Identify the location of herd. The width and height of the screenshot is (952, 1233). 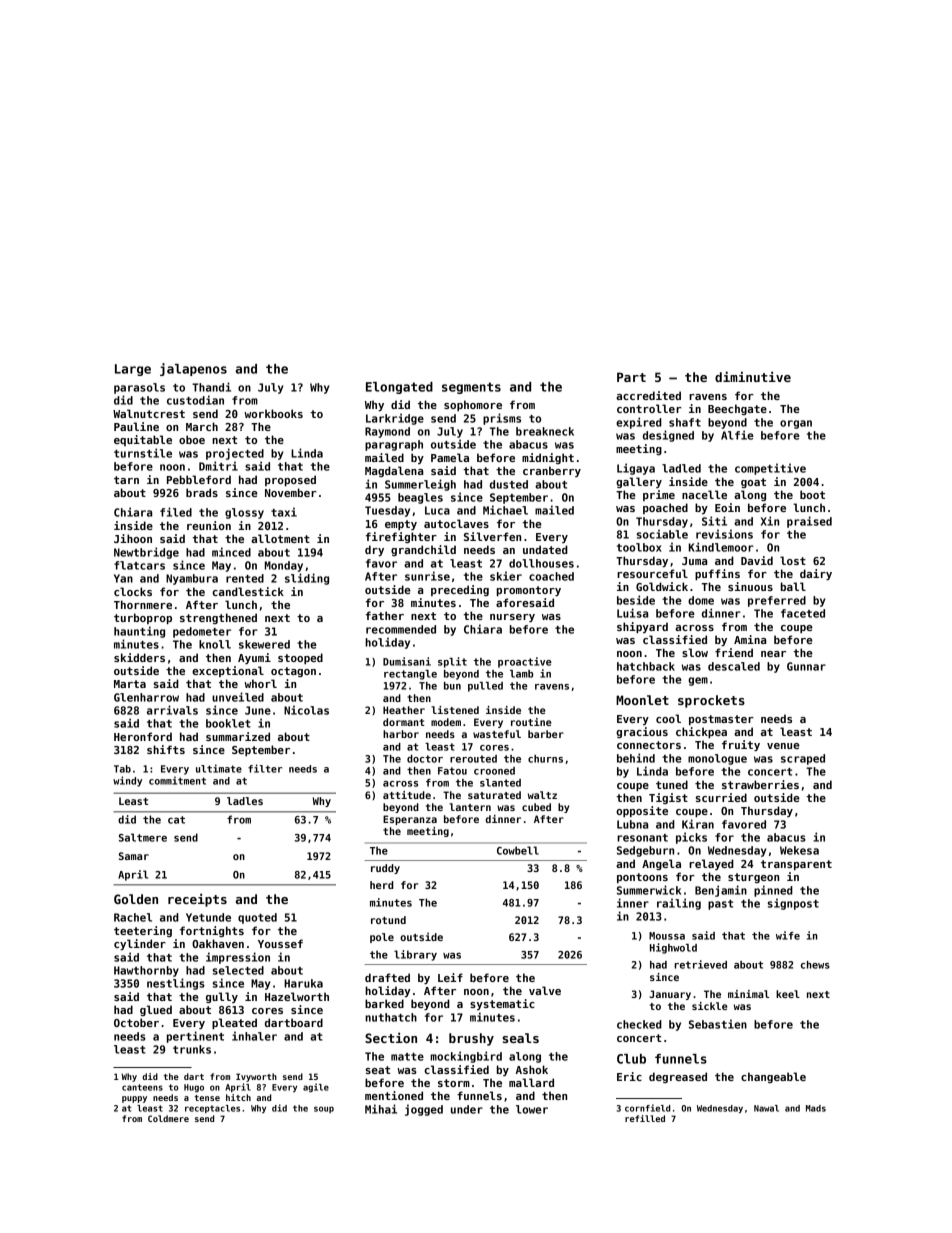
(382, 885).
